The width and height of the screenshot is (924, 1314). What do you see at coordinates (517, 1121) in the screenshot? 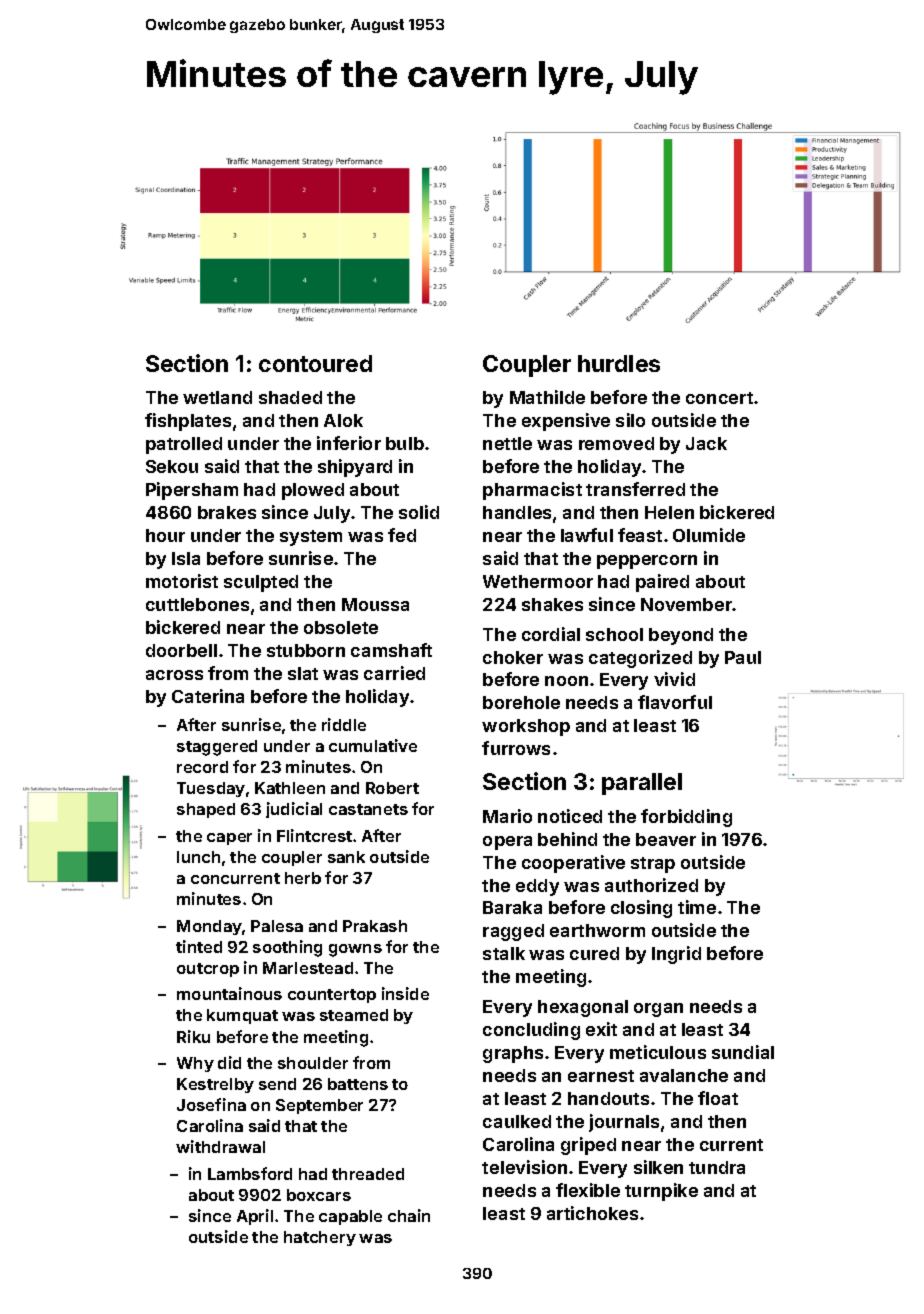
I see `caulked` at bounding box center [517, 1121].
